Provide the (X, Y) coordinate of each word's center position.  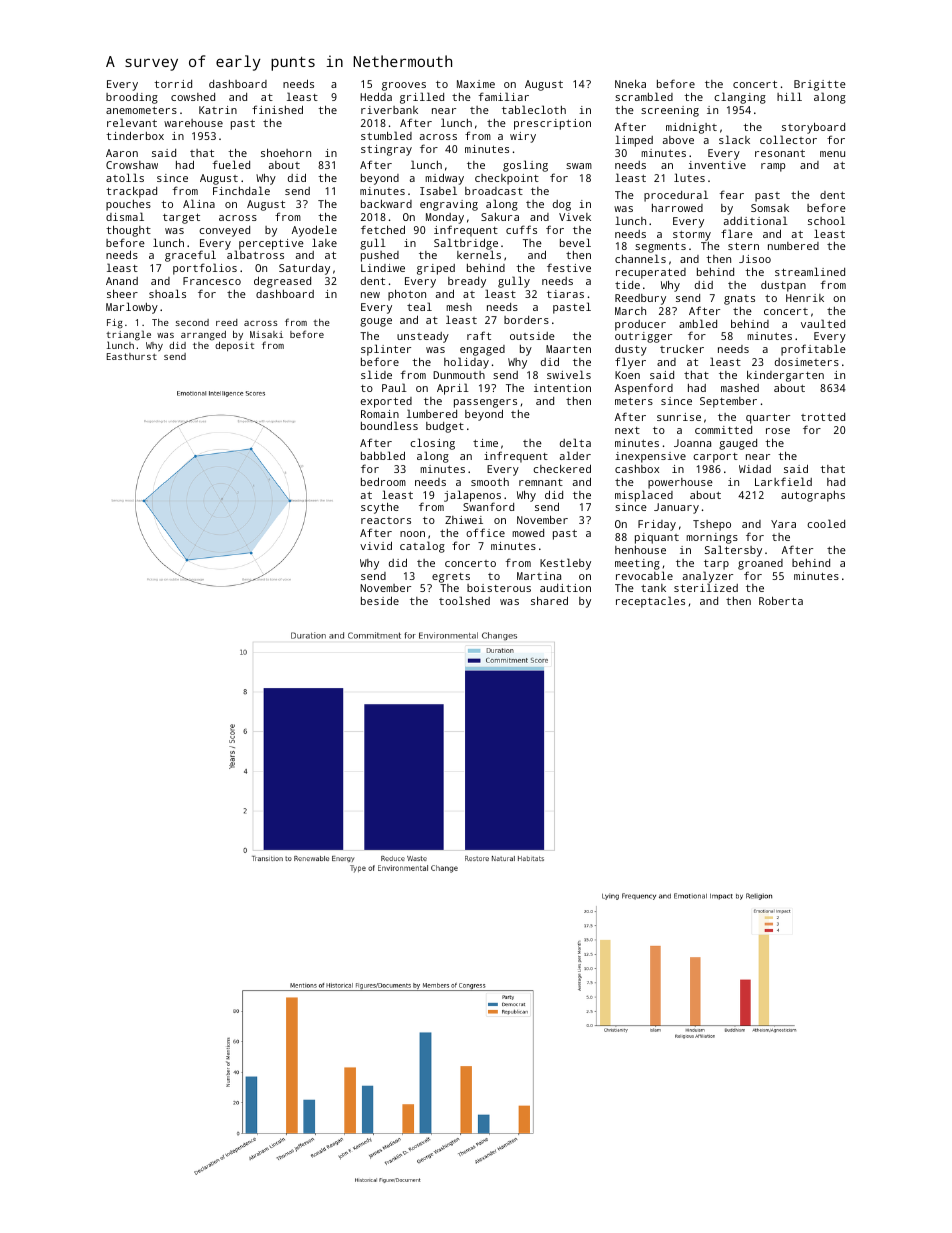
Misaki (266, 334)
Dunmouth (459, 375)
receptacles (650, 602)
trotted (823, 417)
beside (380, 600)
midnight (691, 128)
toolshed (464, 600)
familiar (503, 96)
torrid (173, 84)
